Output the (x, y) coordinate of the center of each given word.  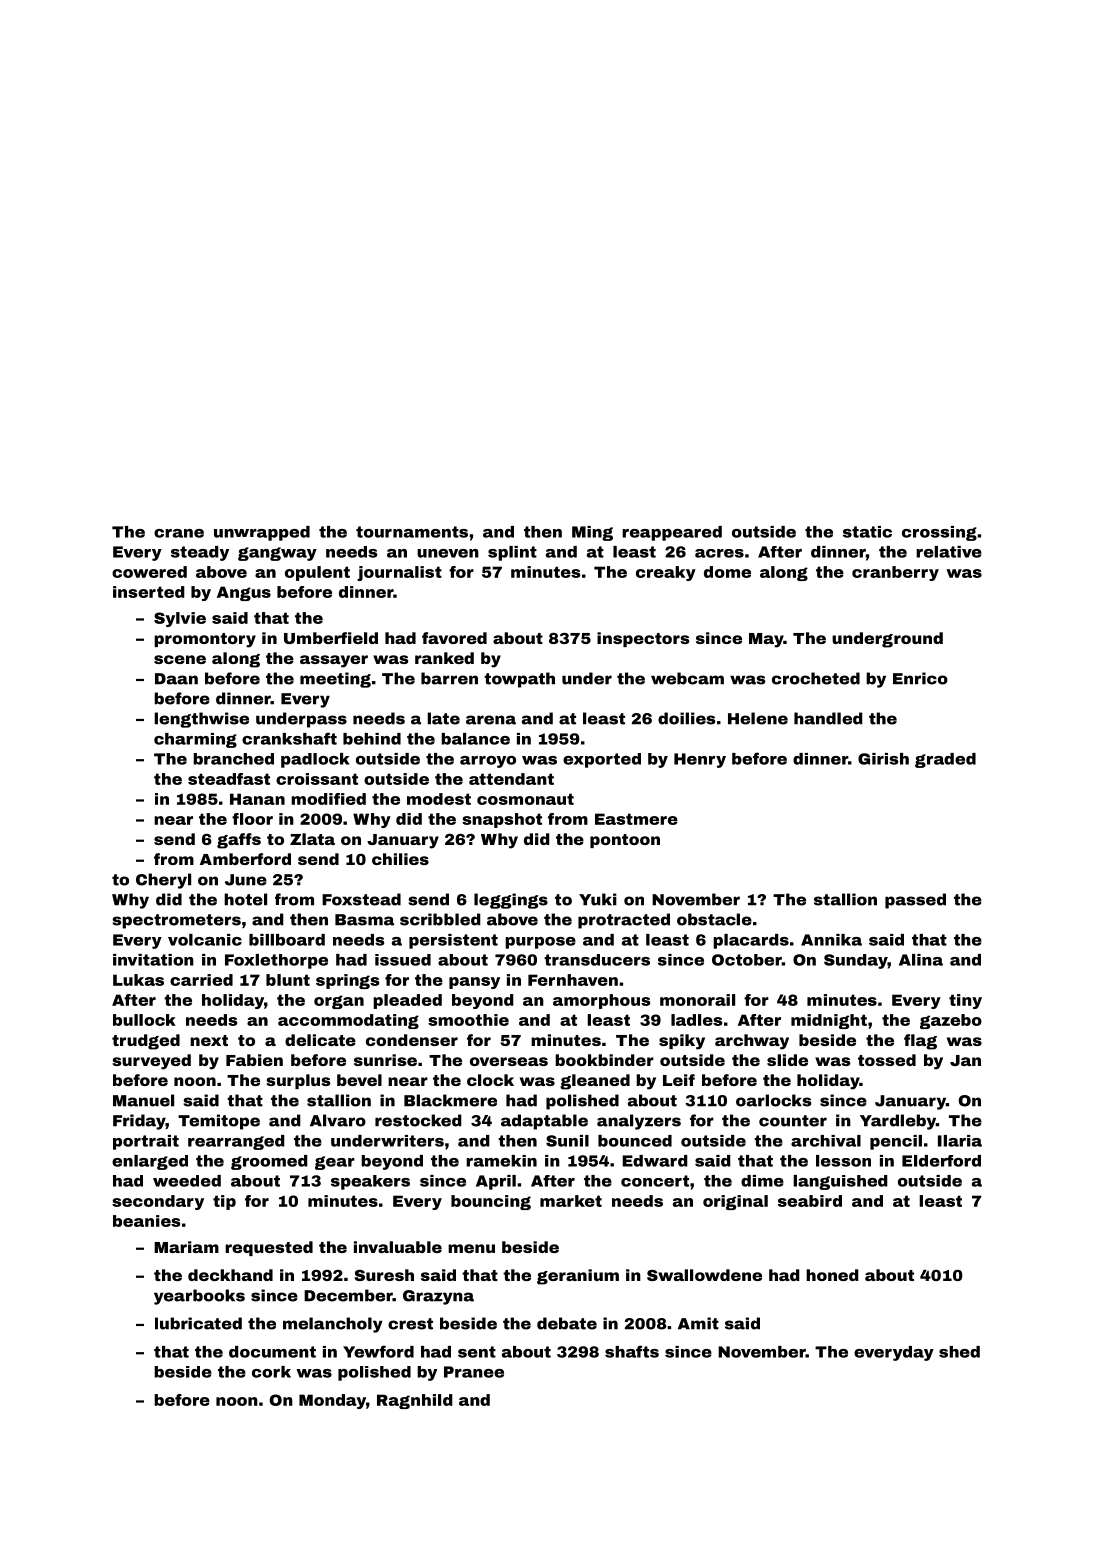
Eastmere (636, 819)
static (867, 532)
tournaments (412, 532)
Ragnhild (415, 1401)
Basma (364, 920)
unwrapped (262, 533)
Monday (332, 1401)
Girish (883, 759)
